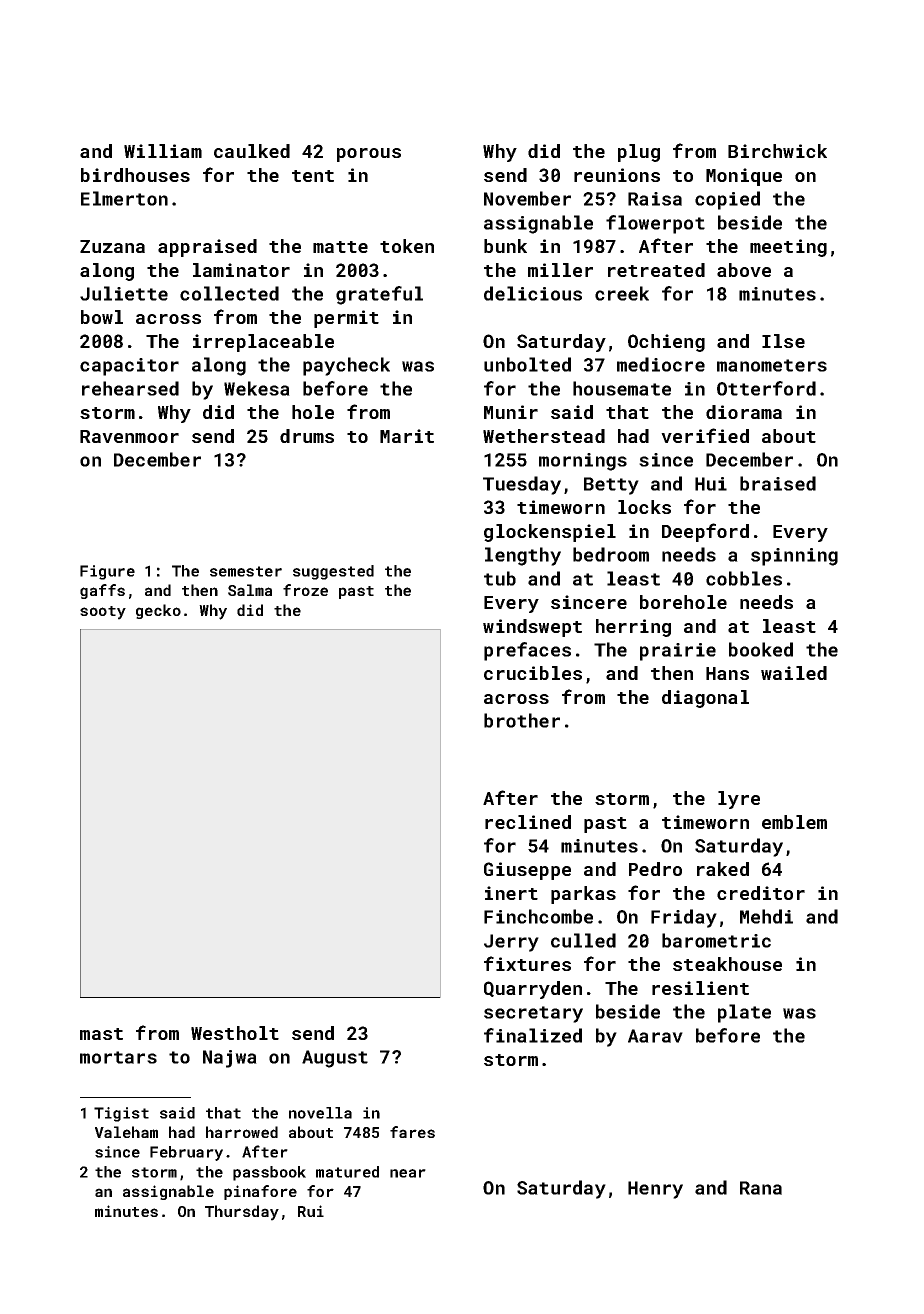 The height and width of the screenshot is (1314, 924). What do you see at coordinates (523, 556) in the screenshot?
I see `lengthy` at bounding box center [523, 556].
